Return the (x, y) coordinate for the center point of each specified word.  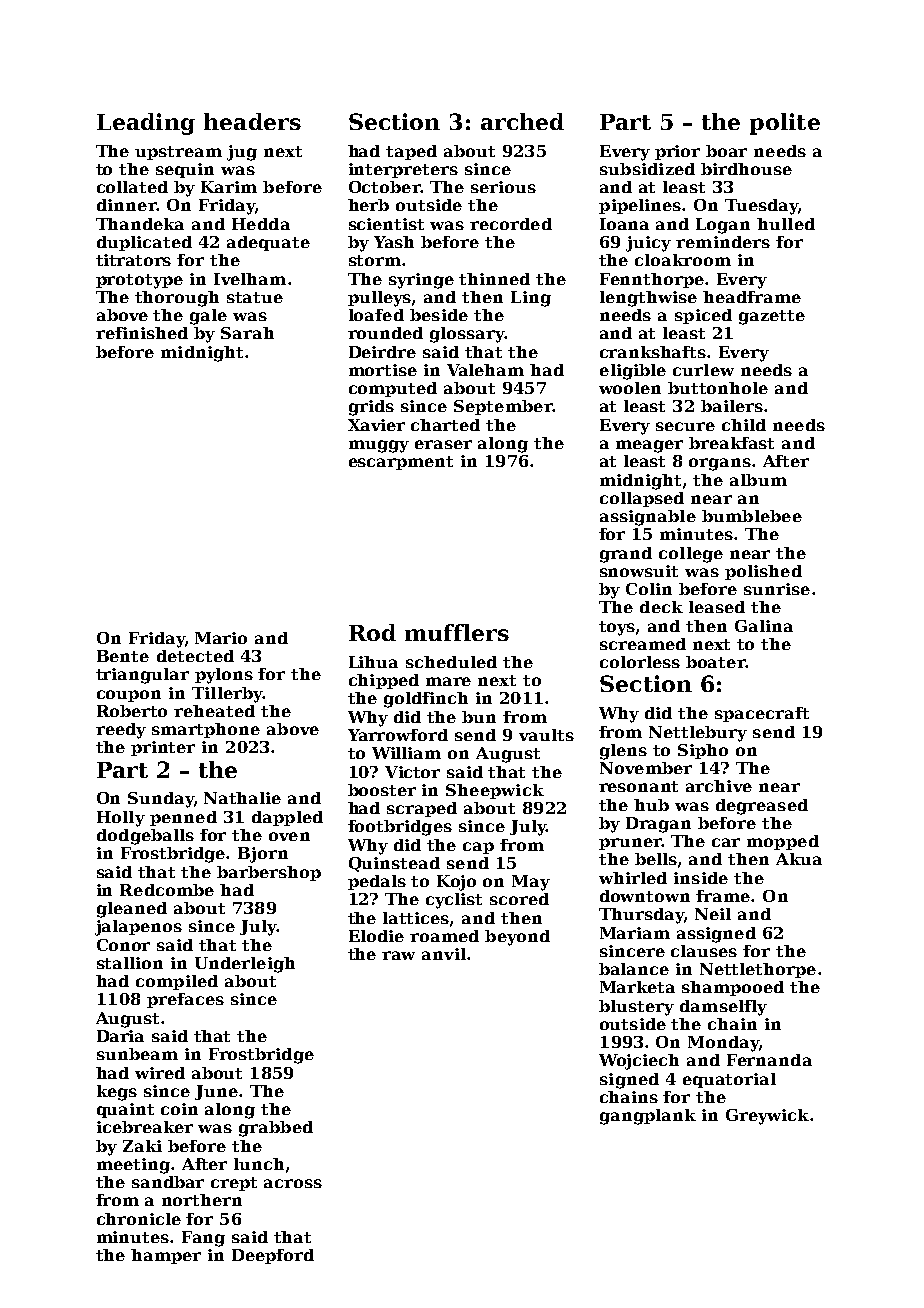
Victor (412, 772)
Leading (146, 124)
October (384, 187)
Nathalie (242, 798)
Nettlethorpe (758, 970)
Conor (123, 945)
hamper (166, 1256)
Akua (799, 859)
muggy (379, 446)
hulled (786, 224)
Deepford (273, 1256)
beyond (517, 938)
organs (720, 464)
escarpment (401, 463)
